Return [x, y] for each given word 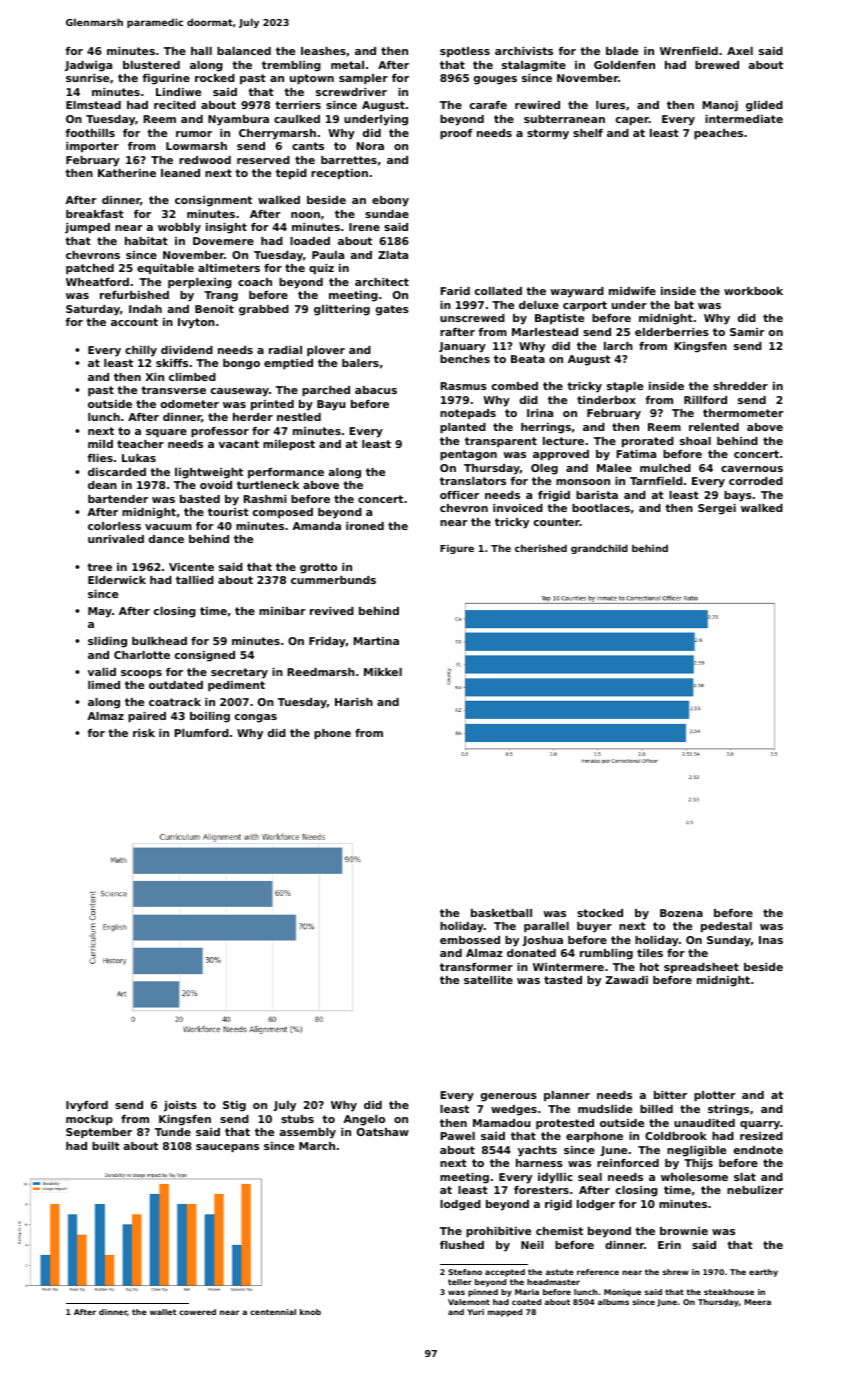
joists [180, 1106]
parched [326, 391]
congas [256, 718]
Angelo [364, 1120]
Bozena [681, 913]
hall [201, 51]
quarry [760, 1125]
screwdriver [351, 92]
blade [622, 51]
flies [100, 458]
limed [104, 685]
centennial [273, 1312]
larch [618, 346]
